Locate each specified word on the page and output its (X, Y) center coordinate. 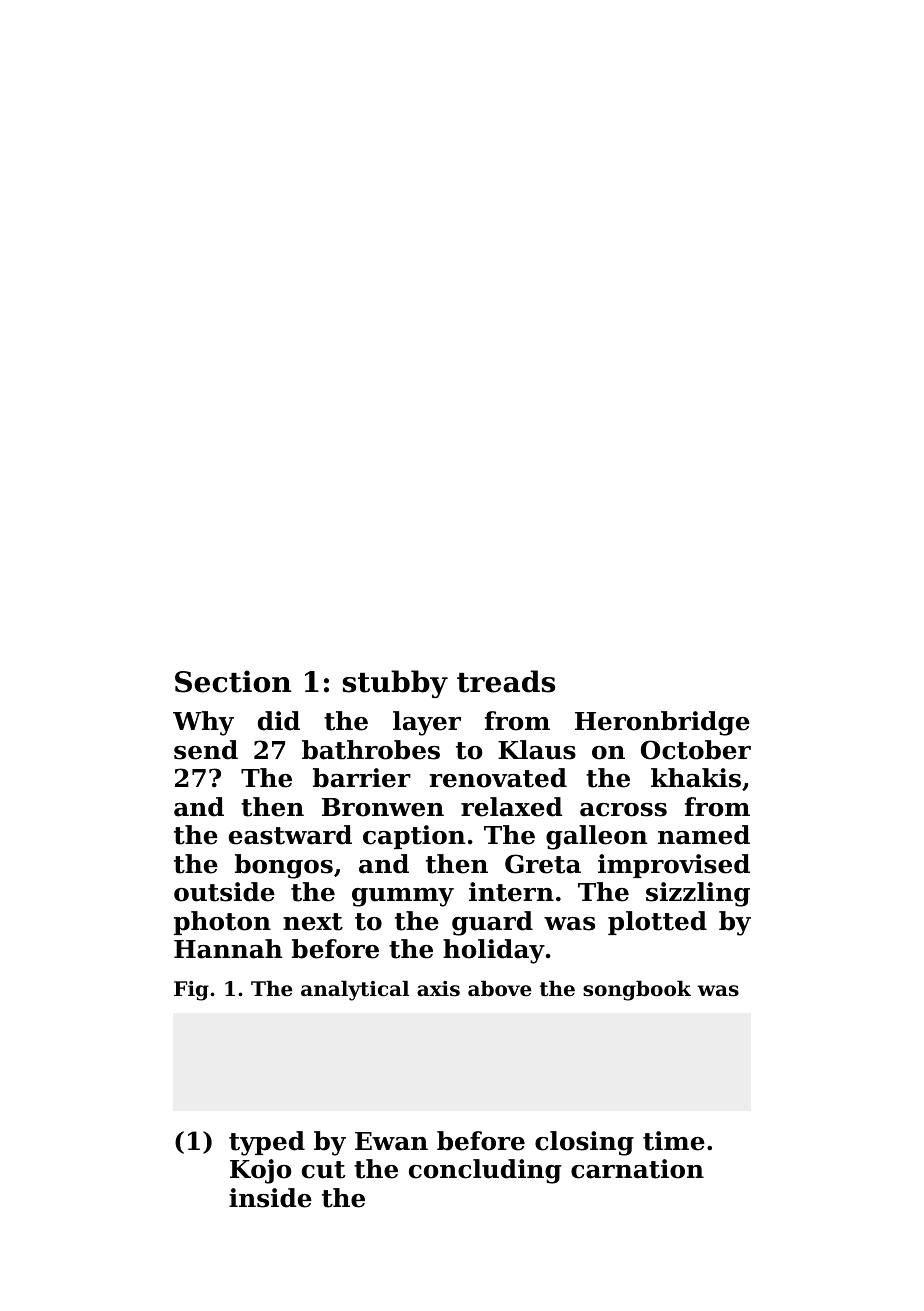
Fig (191, 991)
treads (506, 681)
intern (511, 892)
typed (267, 1143)
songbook (637, 990)
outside (224, 892)
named (704, 835)
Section (233, 681)
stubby (395, 684)
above (500, 988)
